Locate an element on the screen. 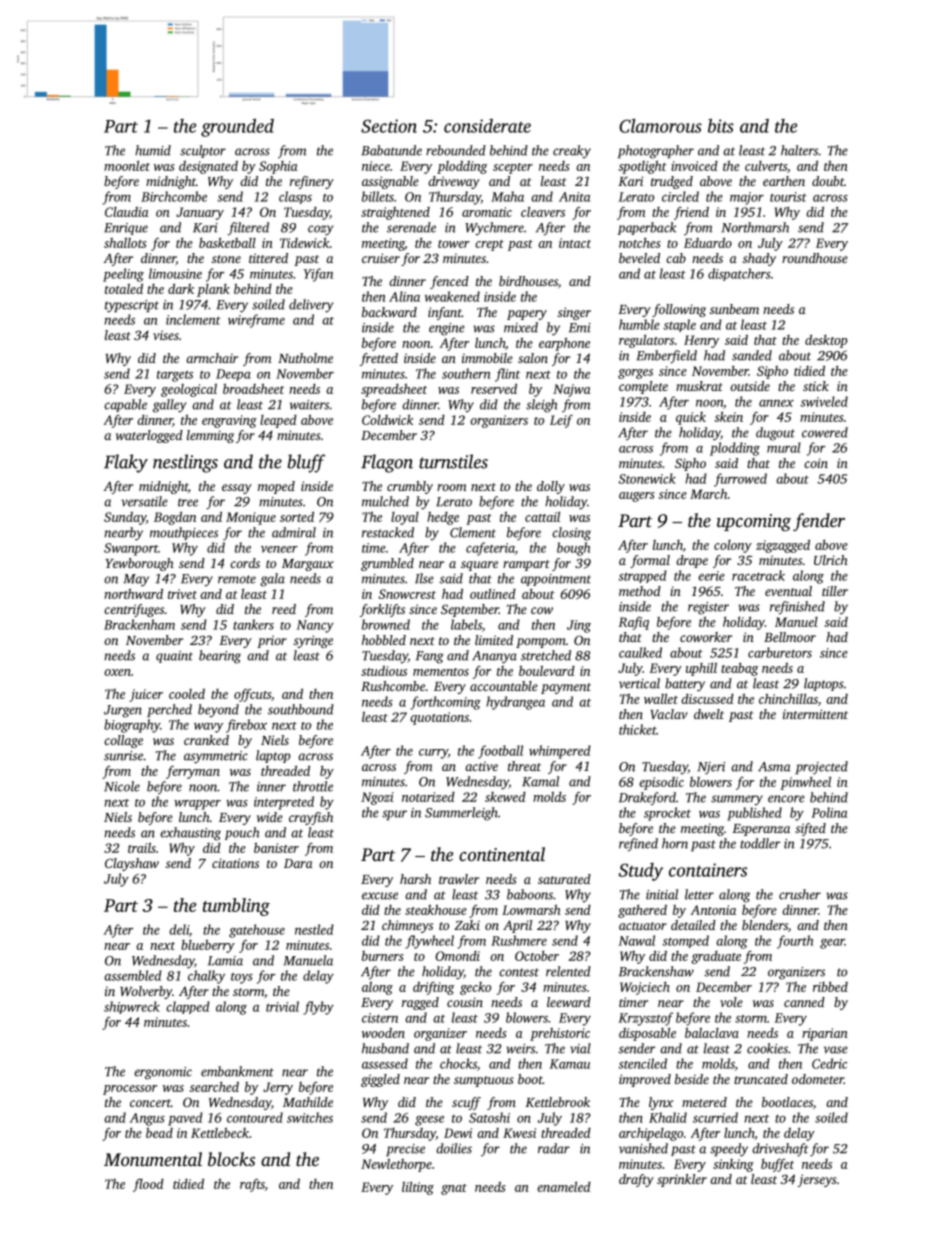  toys is located at coordinates (242, 978).
